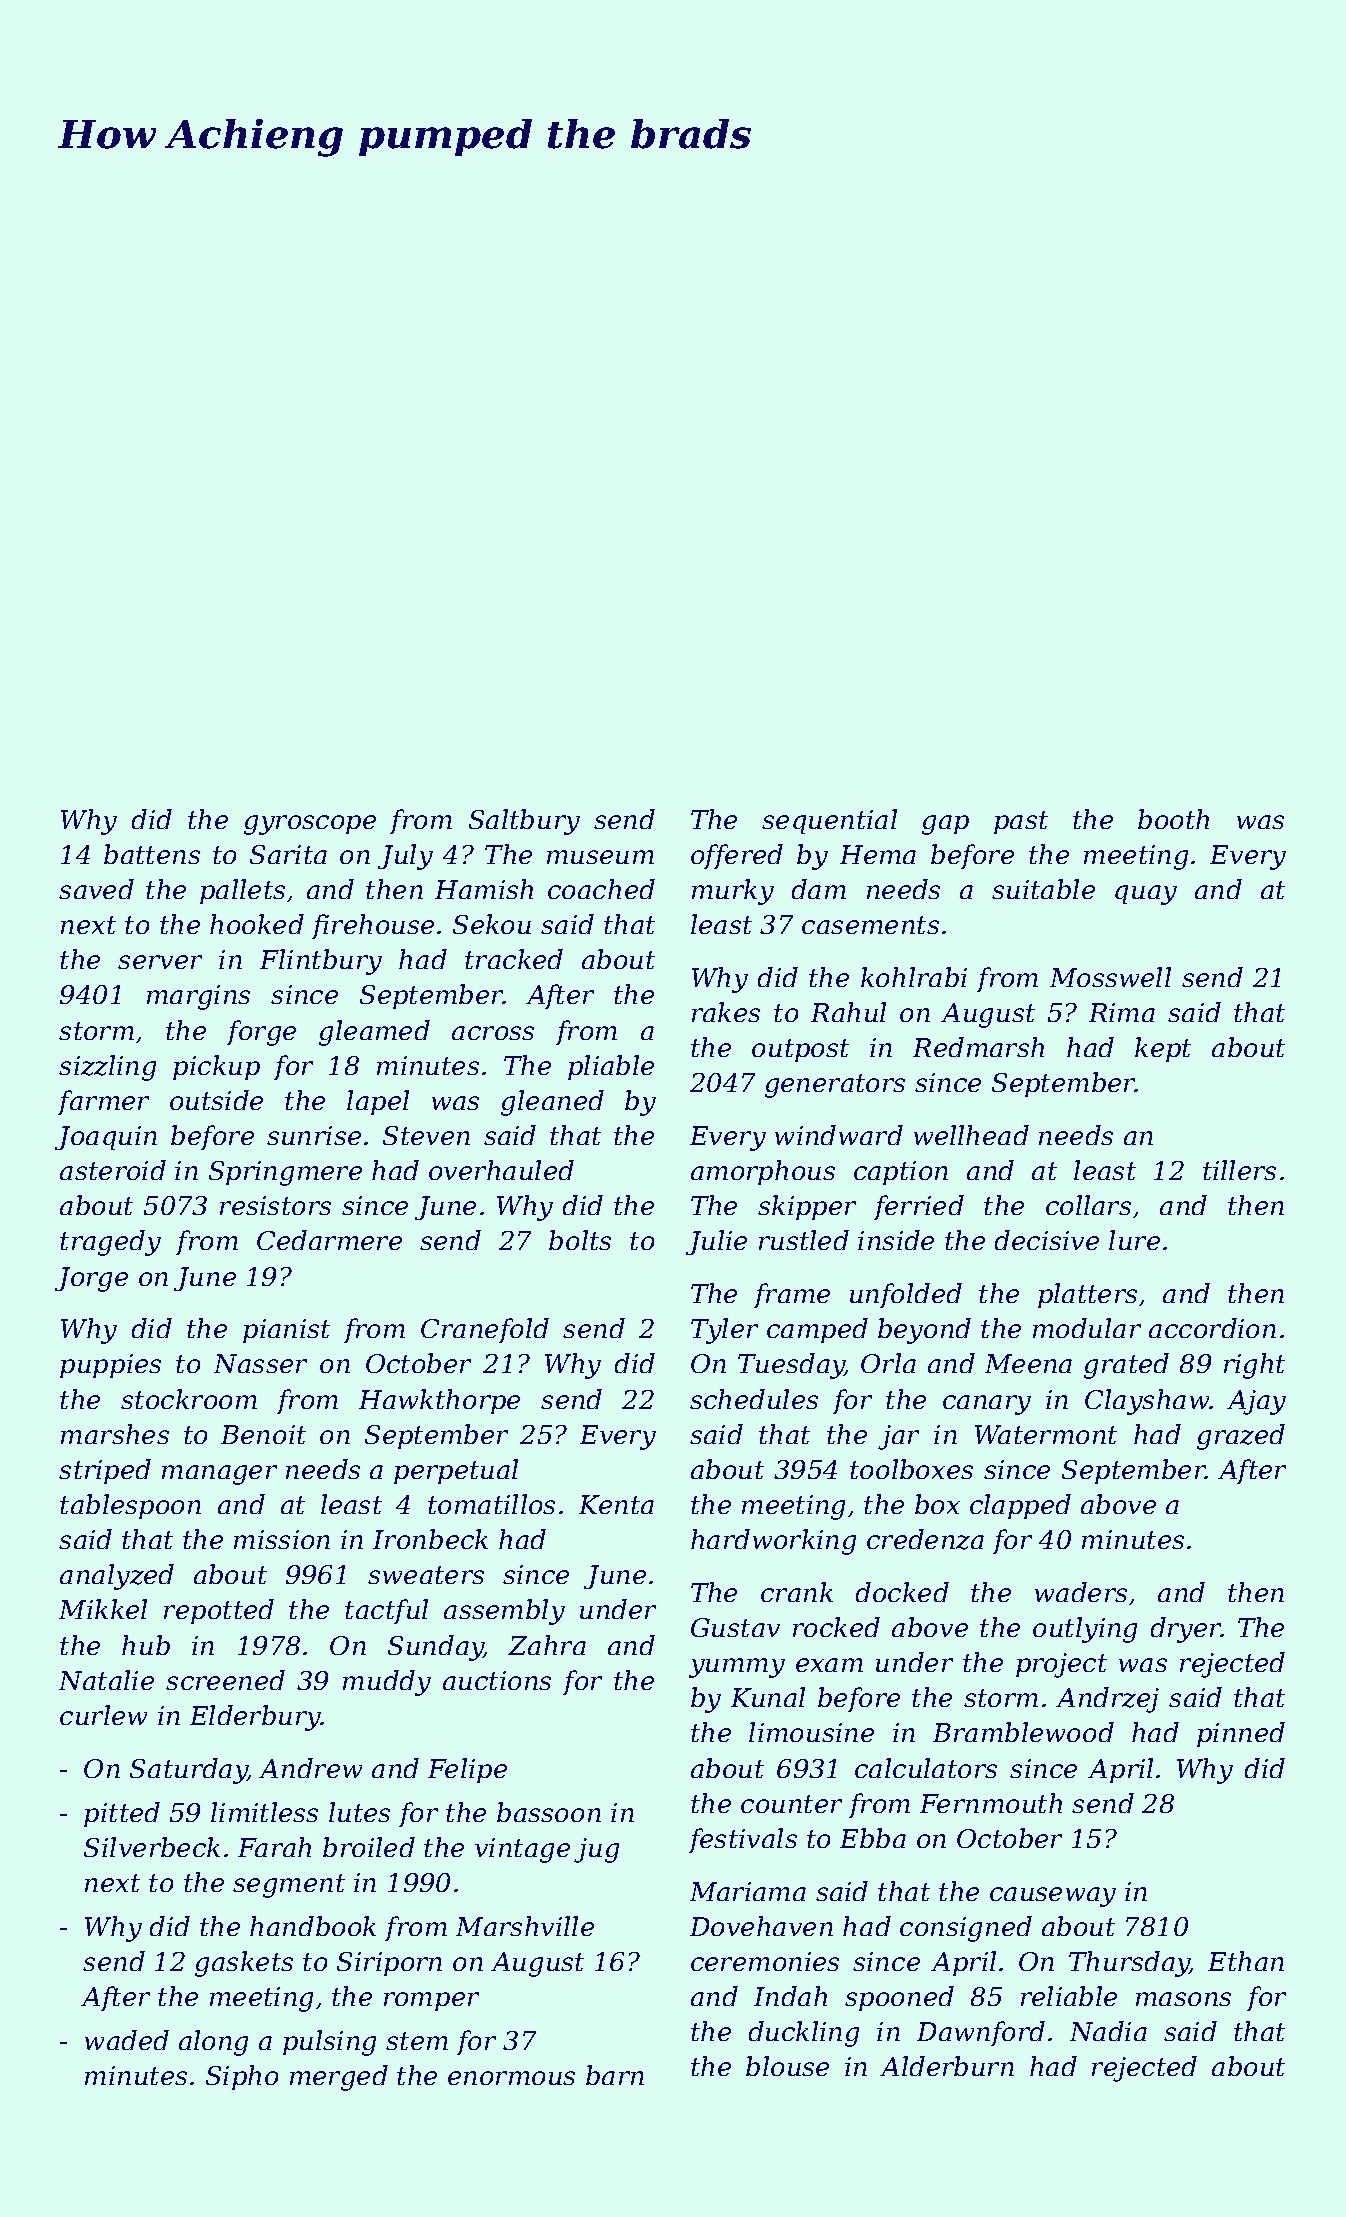  What do you see at coordinates (754, 1399) in the page?
I see `schedules` at bounding box center [754, 1399].
